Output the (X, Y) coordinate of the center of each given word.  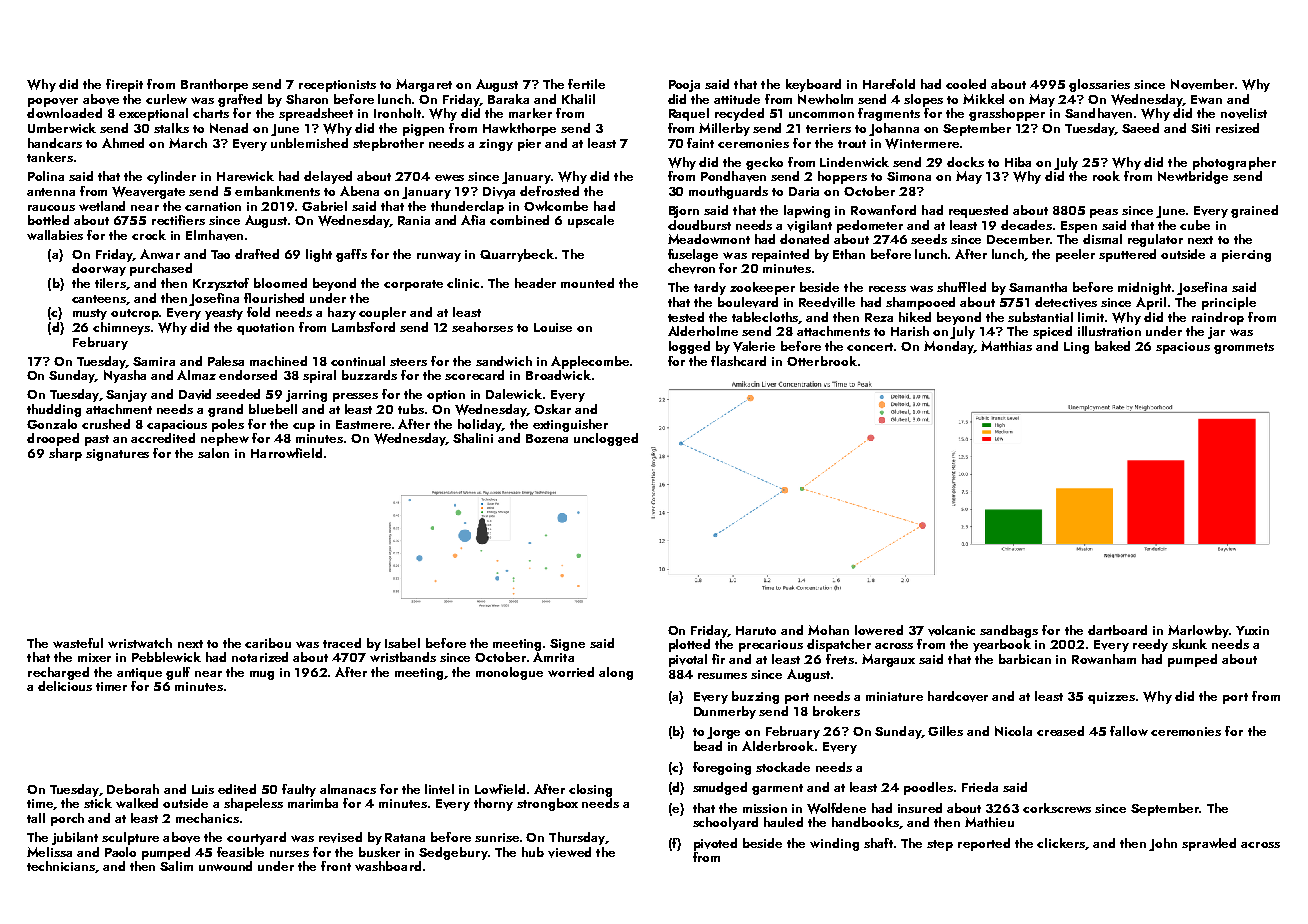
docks (965, 162)
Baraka (508, 99)
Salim (176, 866)
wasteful (78, 643)
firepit (124, 85)
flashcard (738, 361)
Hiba (1018, 162)
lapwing (807, 211)
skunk (1189, 644)
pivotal (688, 660)
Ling (1076, 348)
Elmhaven (214, 235)
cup (304, 427)
